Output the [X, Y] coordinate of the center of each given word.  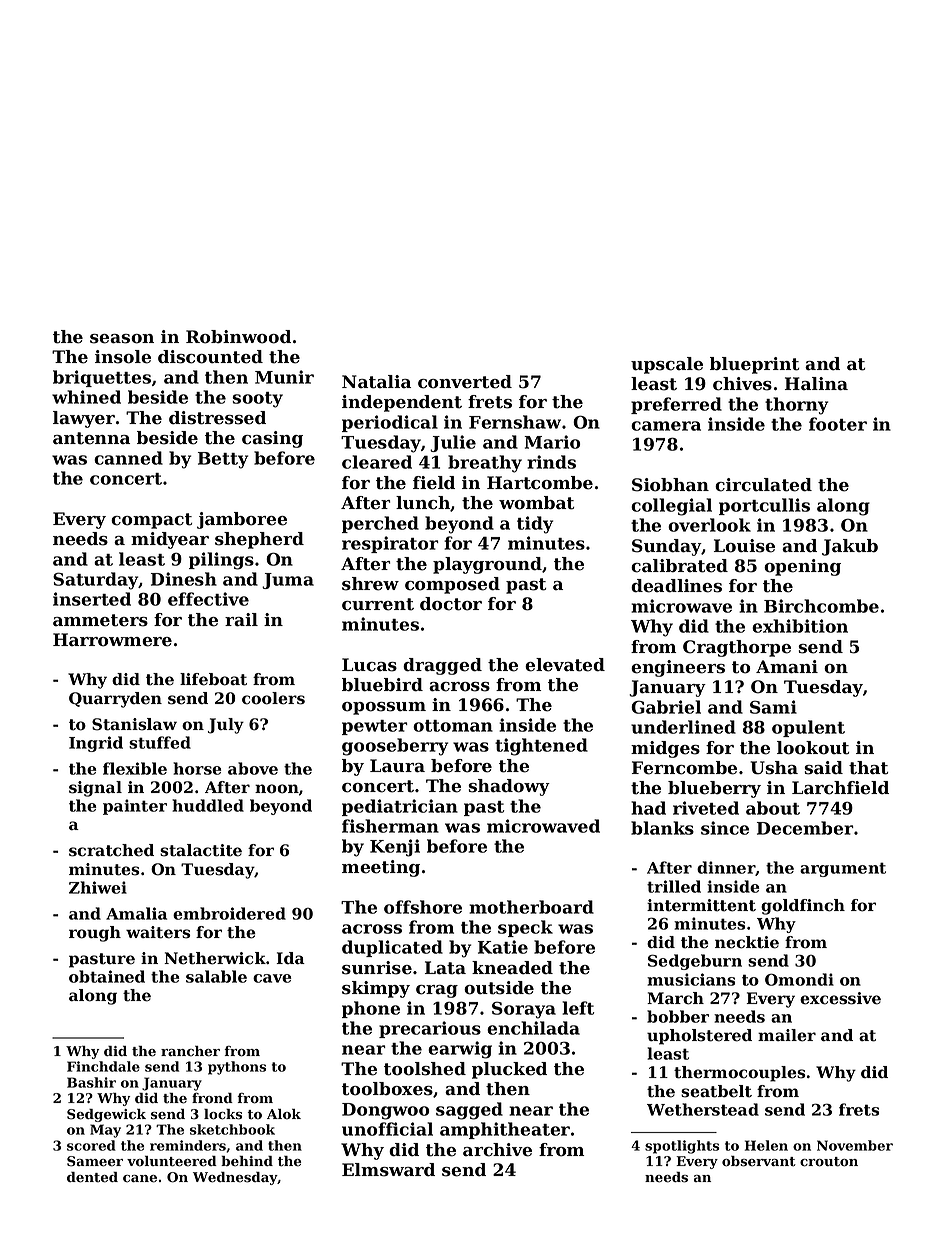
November [855, 1145]
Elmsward [388, 1170]
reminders [188, 1145]
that [869, 768]
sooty [257, 400]
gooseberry [395, 747]
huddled [208, 805]
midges [665, 749]
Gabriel [666, 707]
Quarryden [115, 700]
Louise [744, 546]
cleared [377, 462]
